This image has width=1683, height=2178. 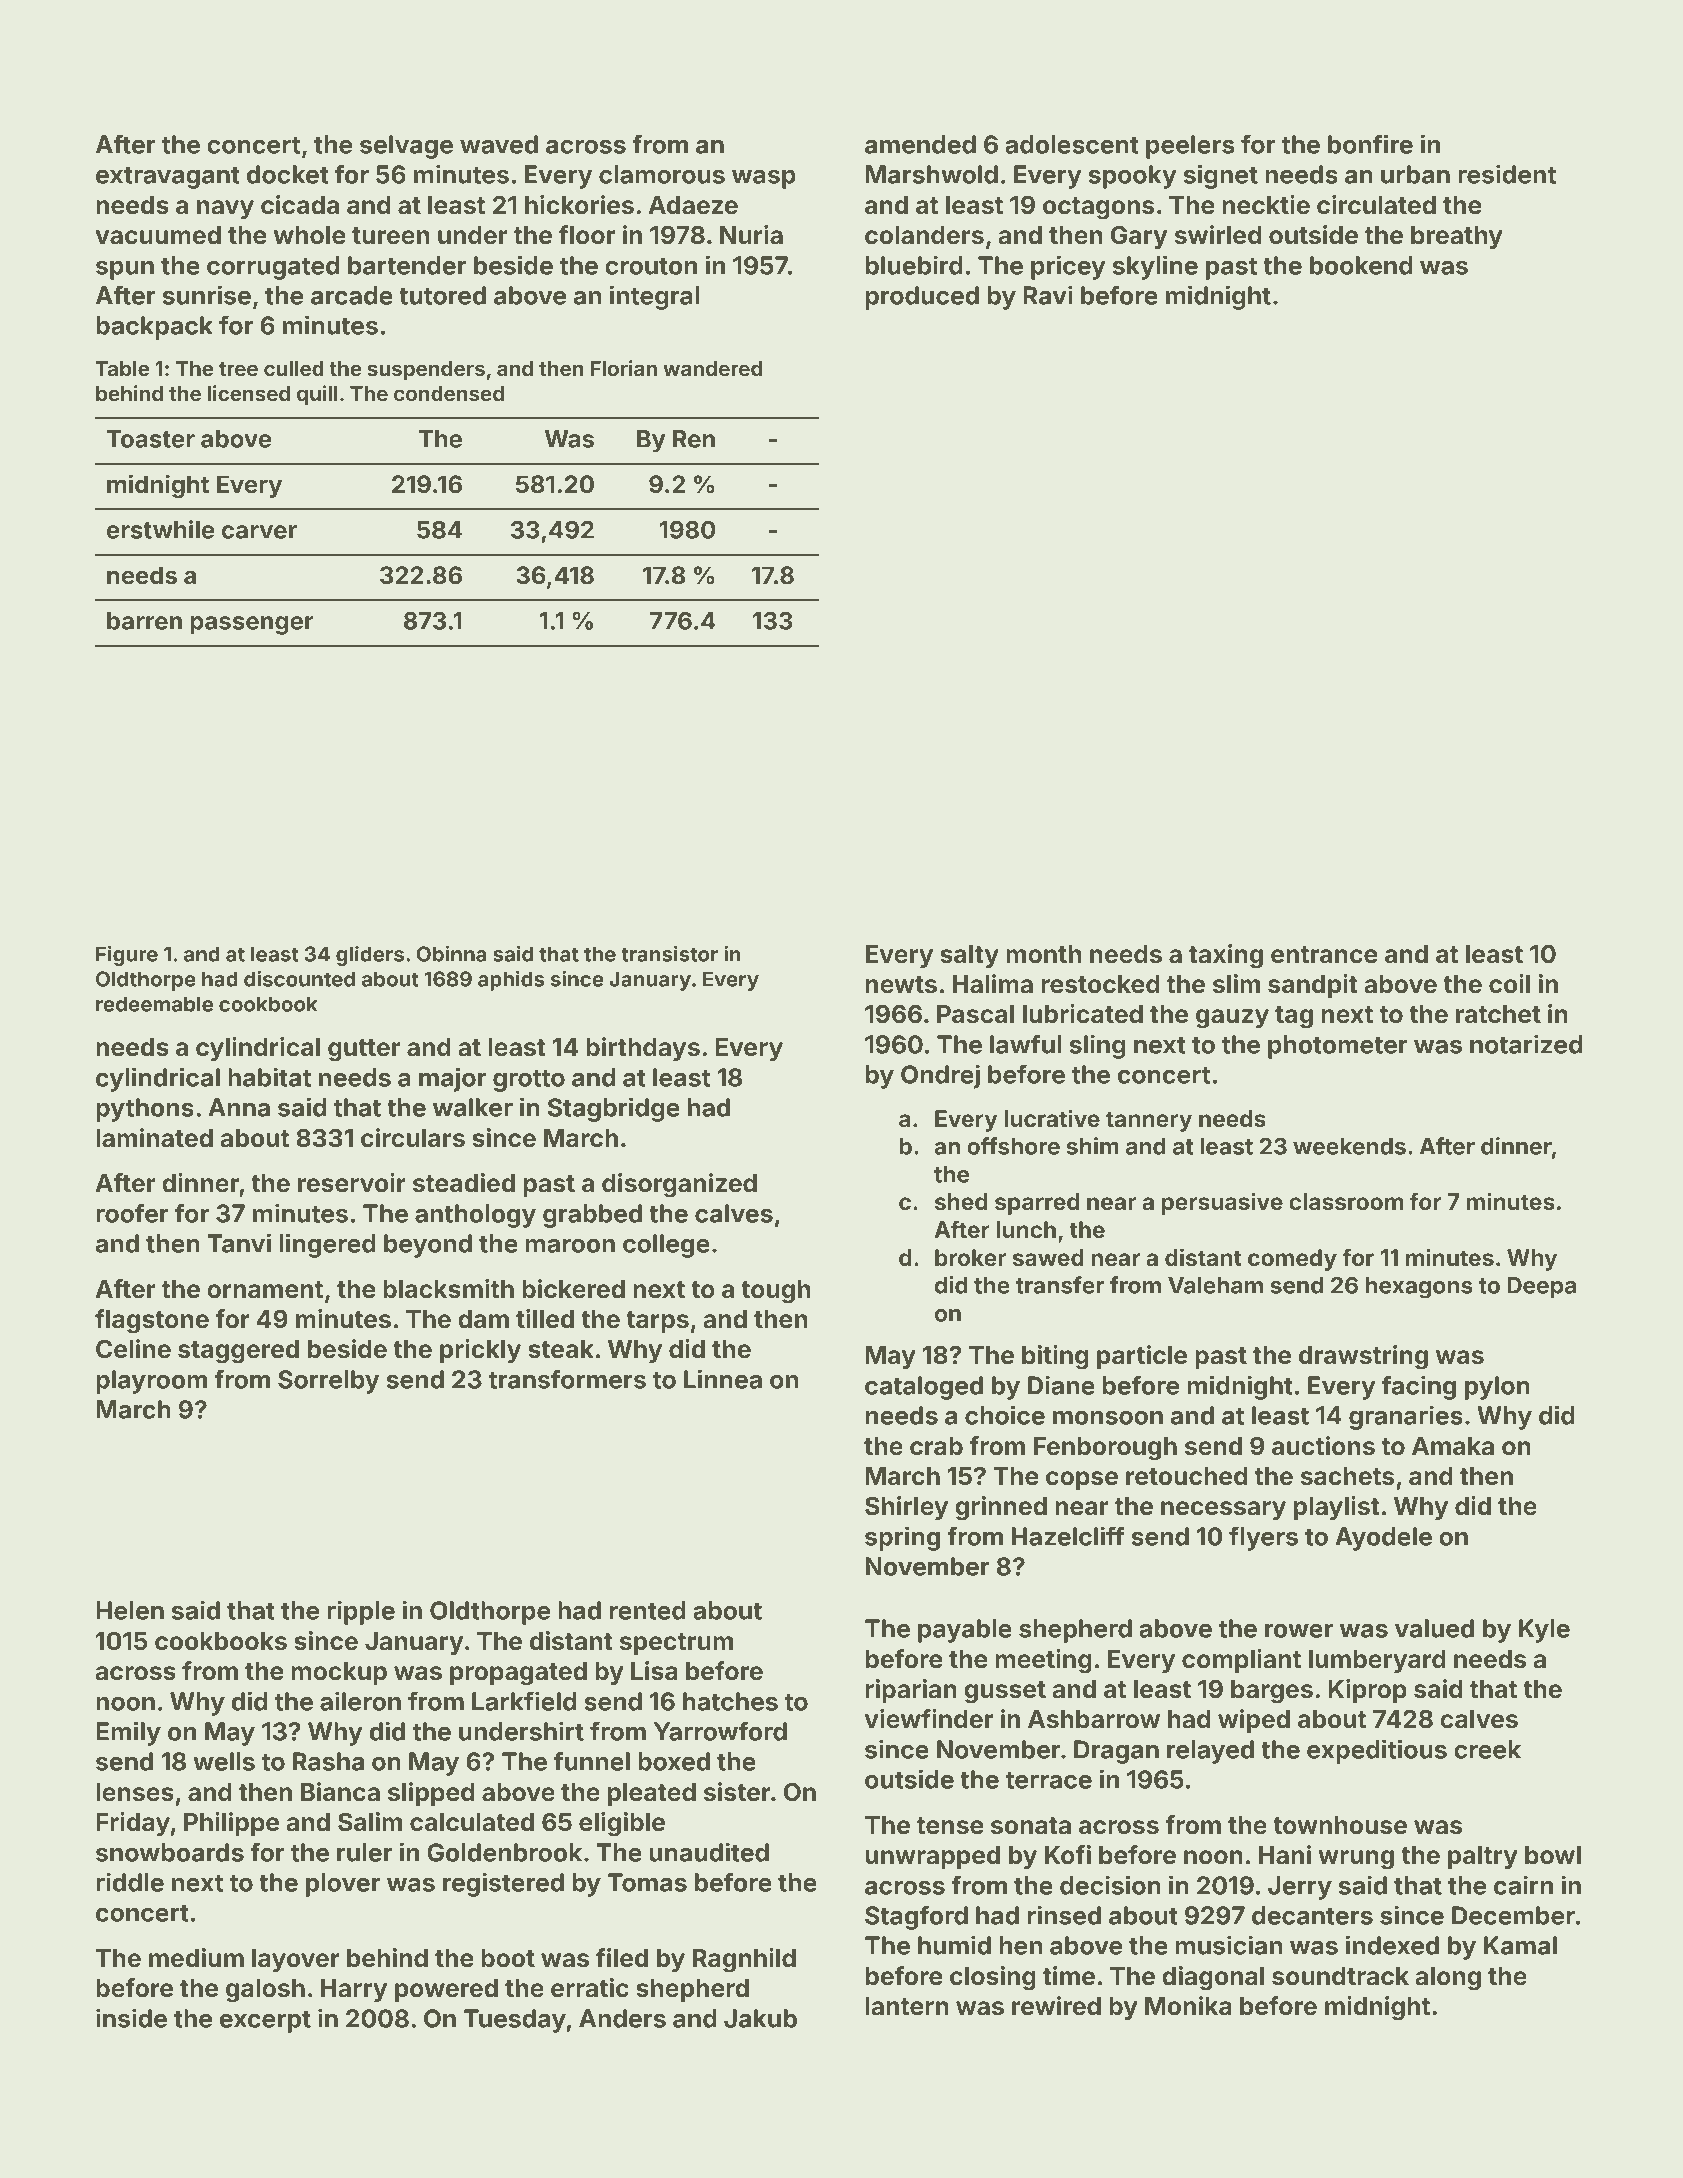 What do you see at coordinates (130, 1882) in the image?
I see `riddle` at bounding box center [130, 1882].
